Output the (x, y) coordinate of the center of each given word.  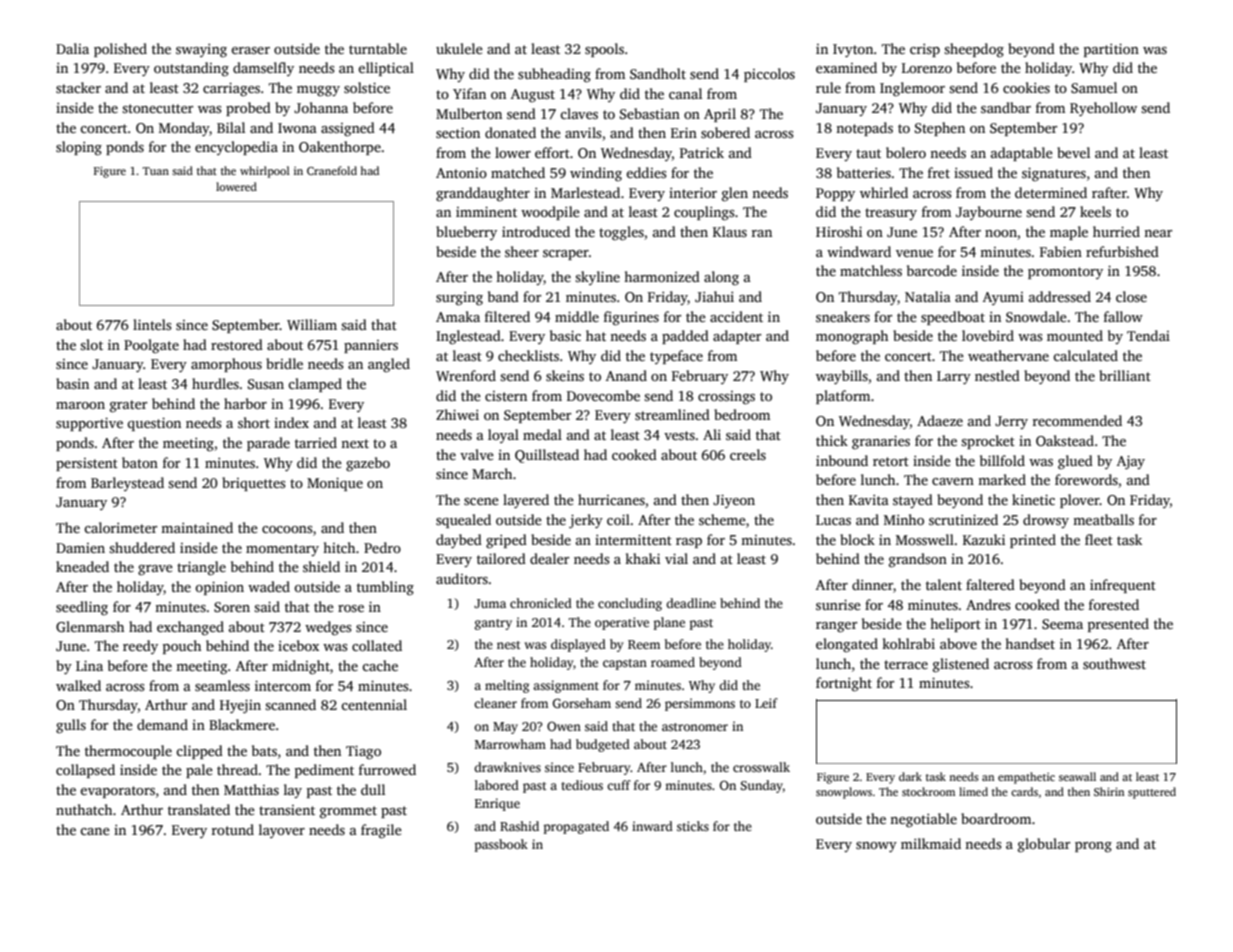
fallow (1123, 316)
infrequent (1123, 586)
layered (526, 501)
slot (91, 344)
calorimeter (120, 527)
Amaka (458, 316)
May (505, 728)
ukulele (459, 48)
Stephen (940, 129)
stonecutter (157, 108)
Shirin (1109, 791)
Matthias (251, 789)
